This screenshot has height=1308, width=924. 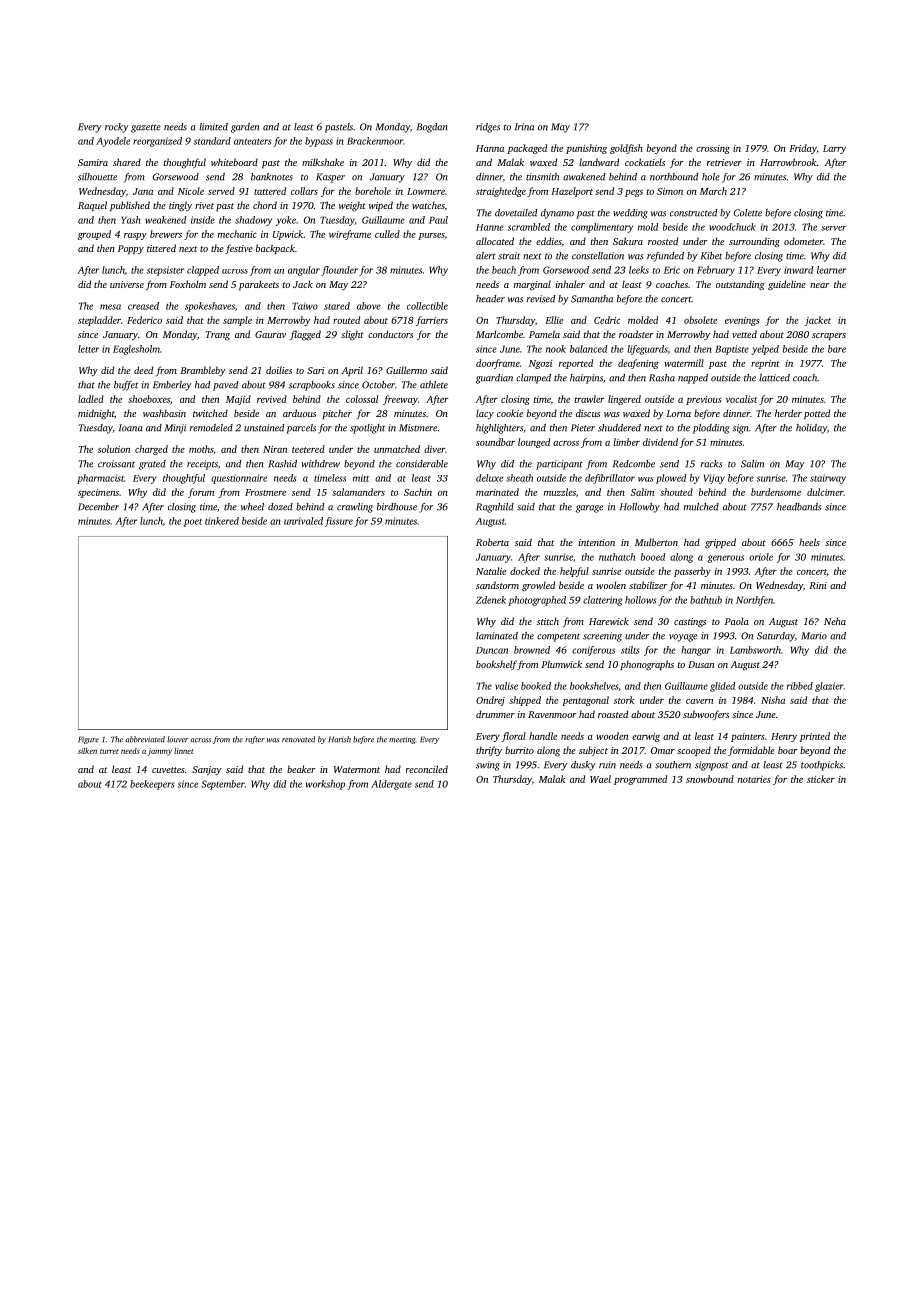 What do you see at coordinates (776, 492) in the screenshot?
I see `burdensome` at bounding box center [776, 492].
